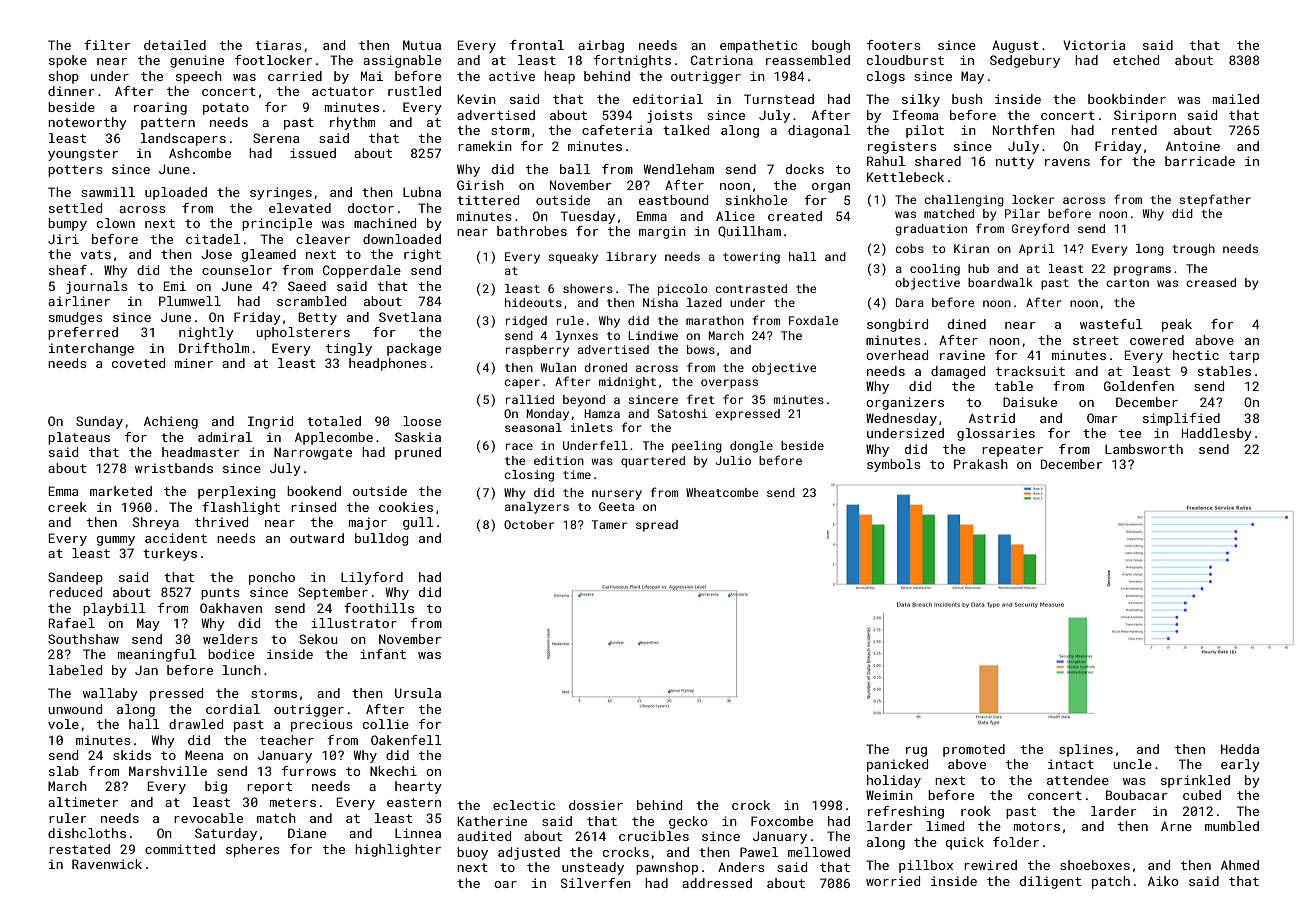 This screenshot has width=1308, height=924. Describe the element at coordinates (831, 46) in the screenshot. I see `bough` at that location.
